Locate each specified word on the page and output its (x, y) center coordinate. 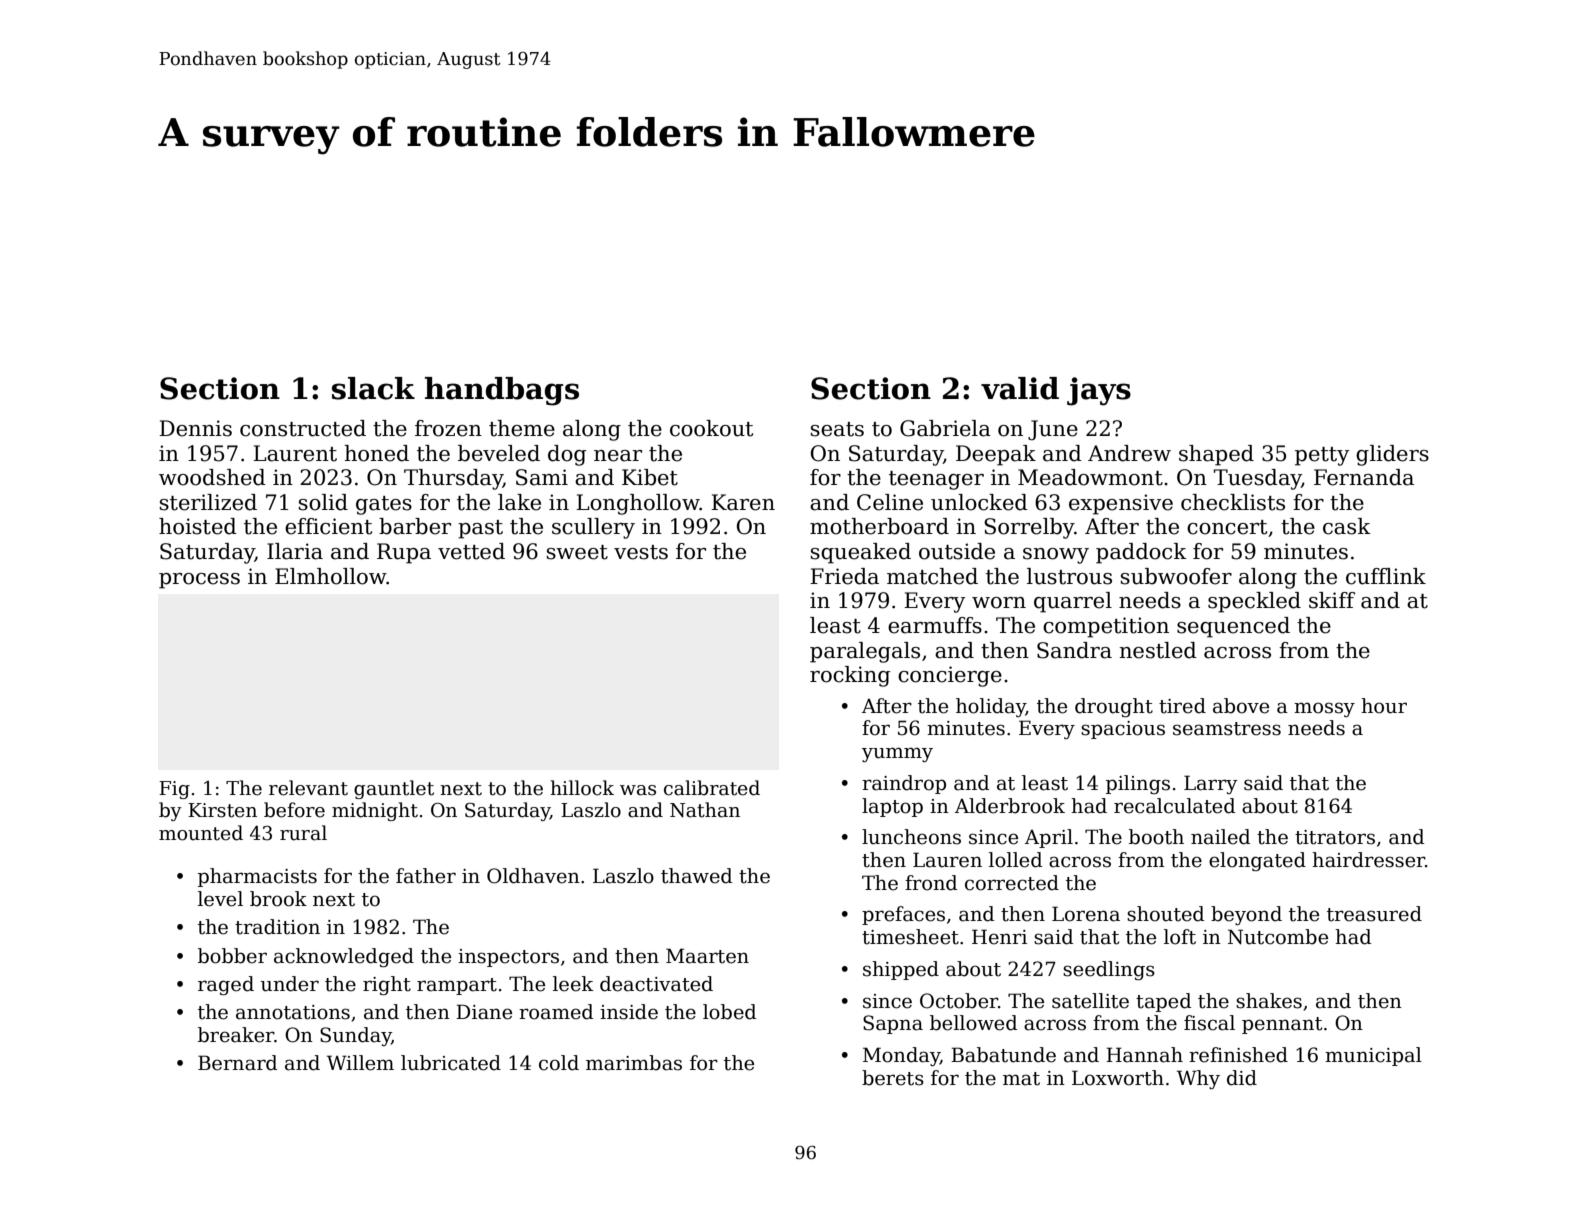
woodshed (212, 477)
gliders (1392, 455)
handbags (502, 391)
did (1242, 1078)
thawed (696, 876)
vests (641, 552)
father (426, 876)
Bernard (237, 1063)
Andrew (1129, 453)
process (199, 581)
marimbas (634, 1063)
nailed (1220, 837)
